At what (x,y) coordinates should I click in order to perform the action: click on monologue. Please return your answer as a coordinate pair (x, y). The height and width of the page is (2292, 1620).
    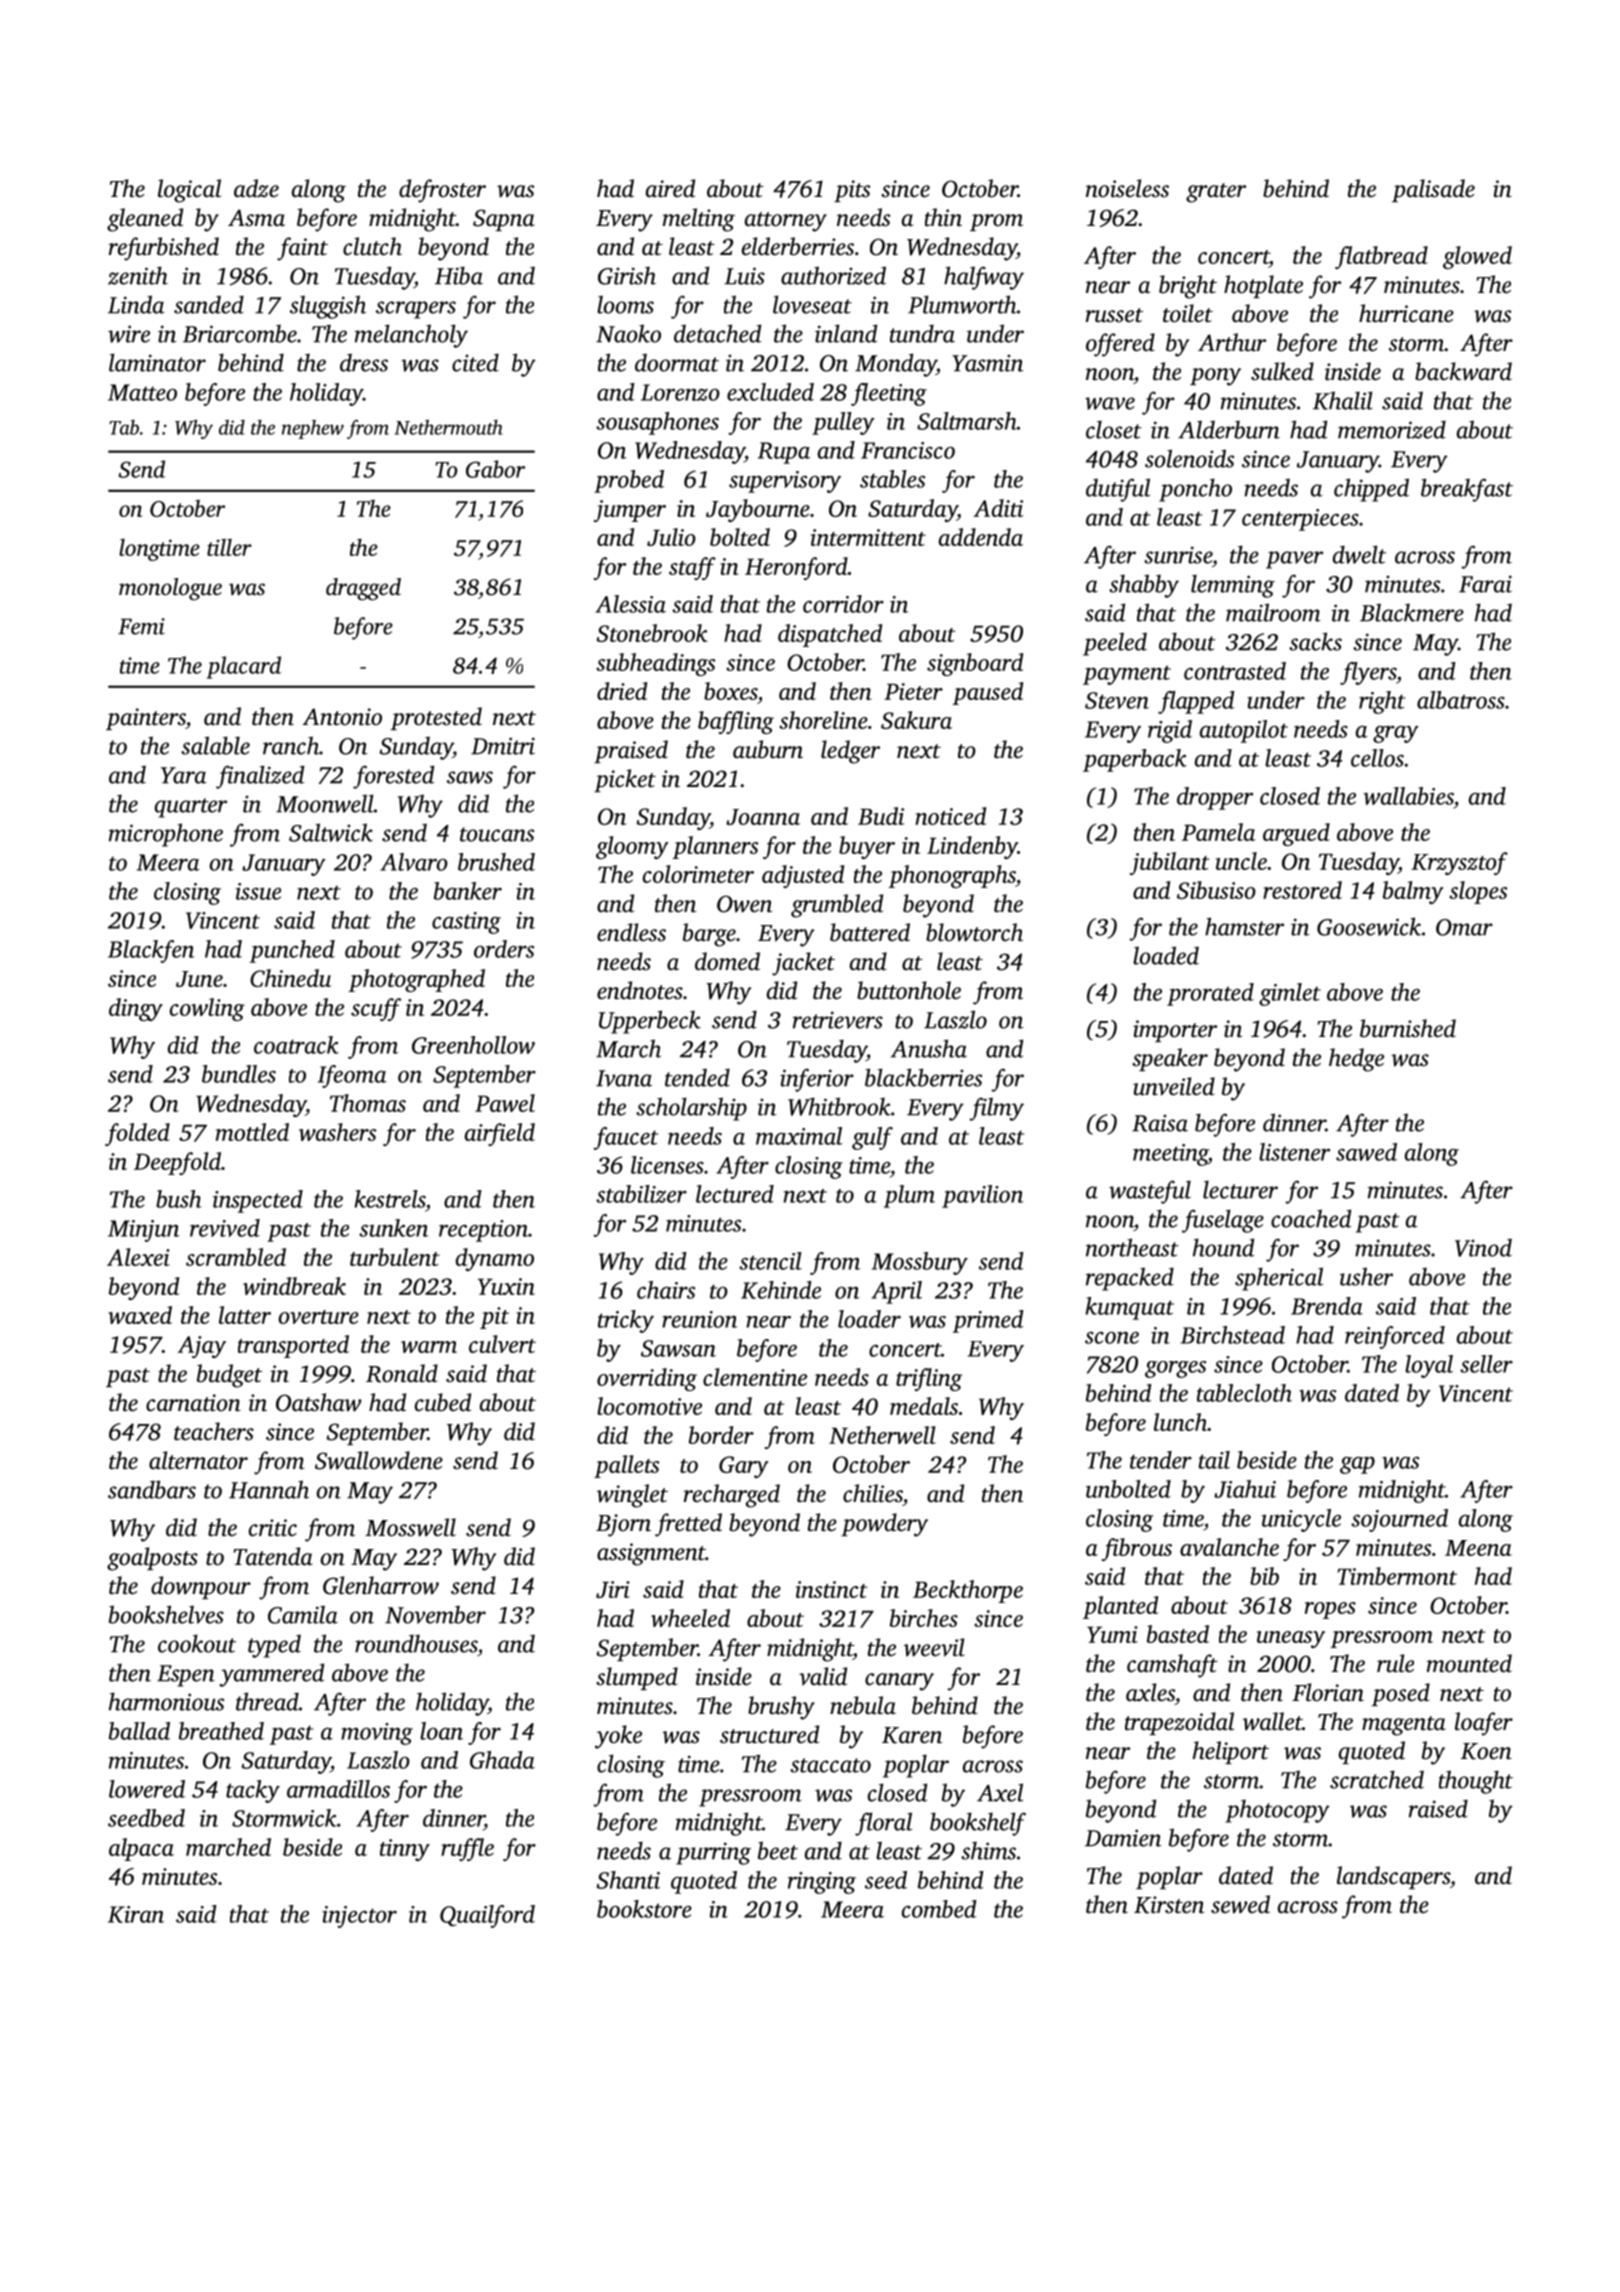
    Looking at the image, I should click on (170, 589).
